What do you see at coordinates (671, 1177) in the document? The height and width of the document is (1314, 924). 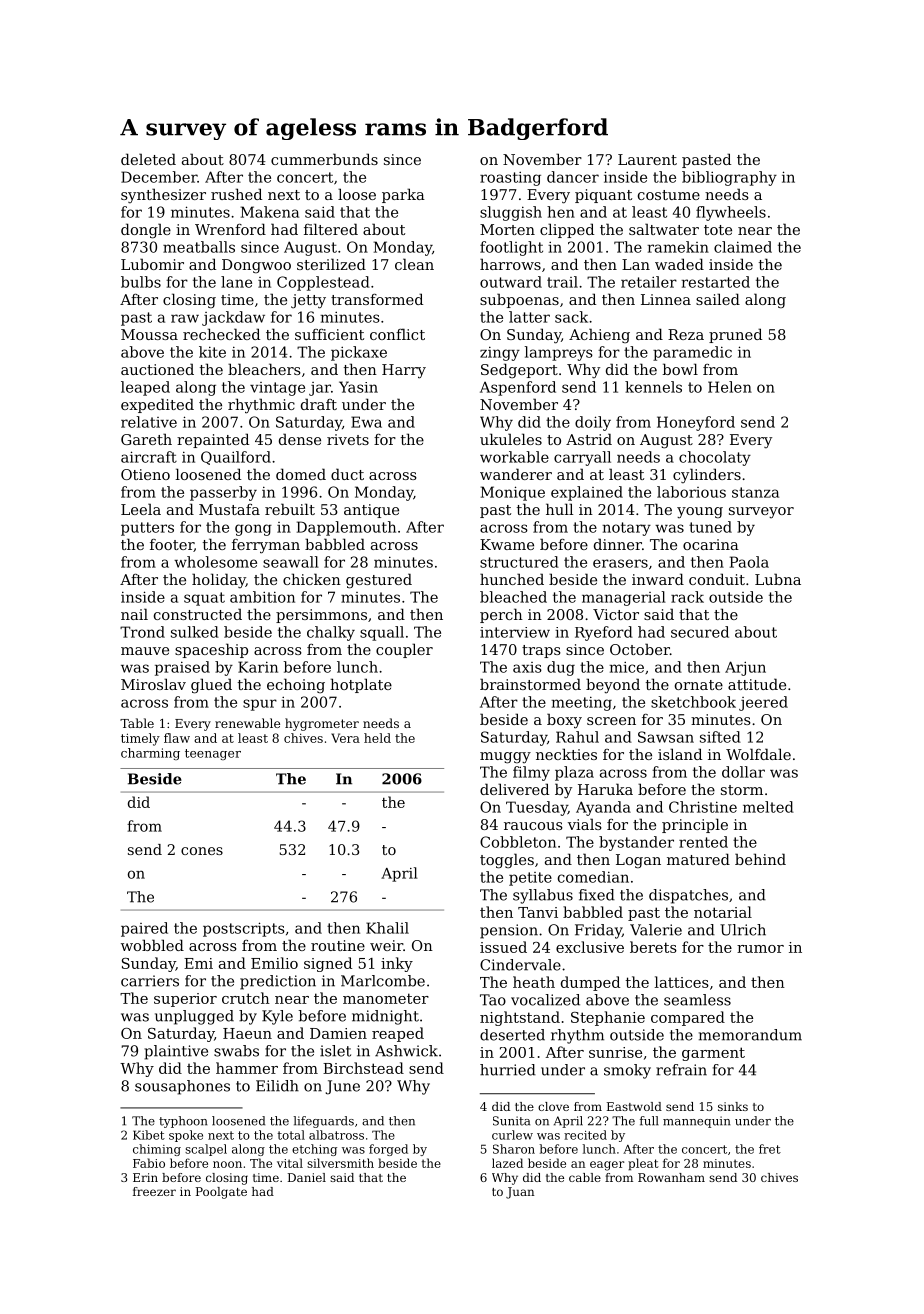 I see `Rowanham` at bounding box center [671, 1177].
